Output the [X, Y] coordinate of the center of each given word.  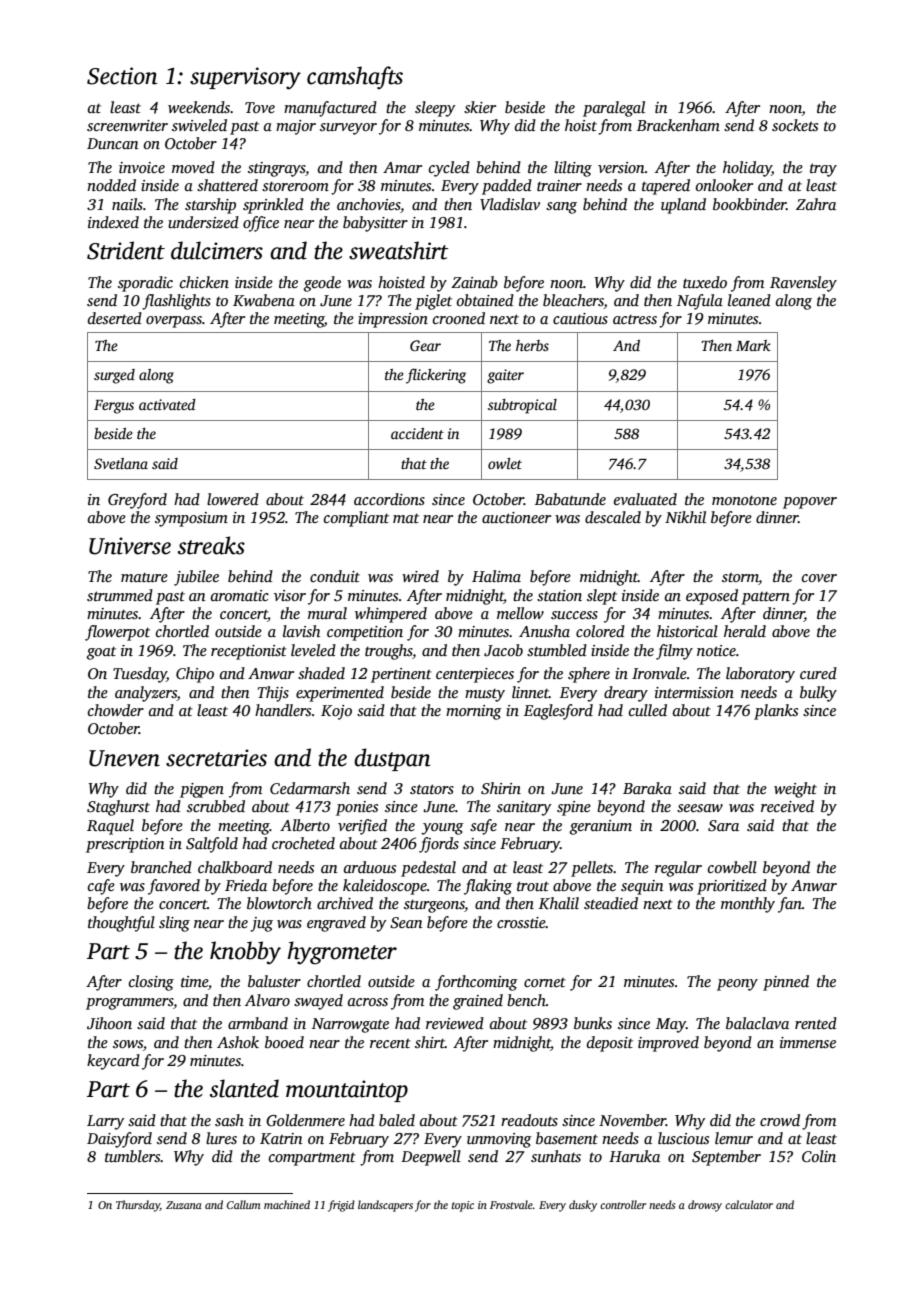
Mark [753, 345]
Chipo [195, 675]
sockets [795, 125]
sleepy [435, 109]
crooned [459, 318]
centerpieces [475, 675]
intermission [694, 693]
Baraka [647, 788]
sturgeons [434, 906]
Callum [244, 1204]
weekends [199, 107]
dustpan [392, 759]
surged [114, 376]
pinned [786, 983]
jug [261, 924]
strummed [120, 595]
